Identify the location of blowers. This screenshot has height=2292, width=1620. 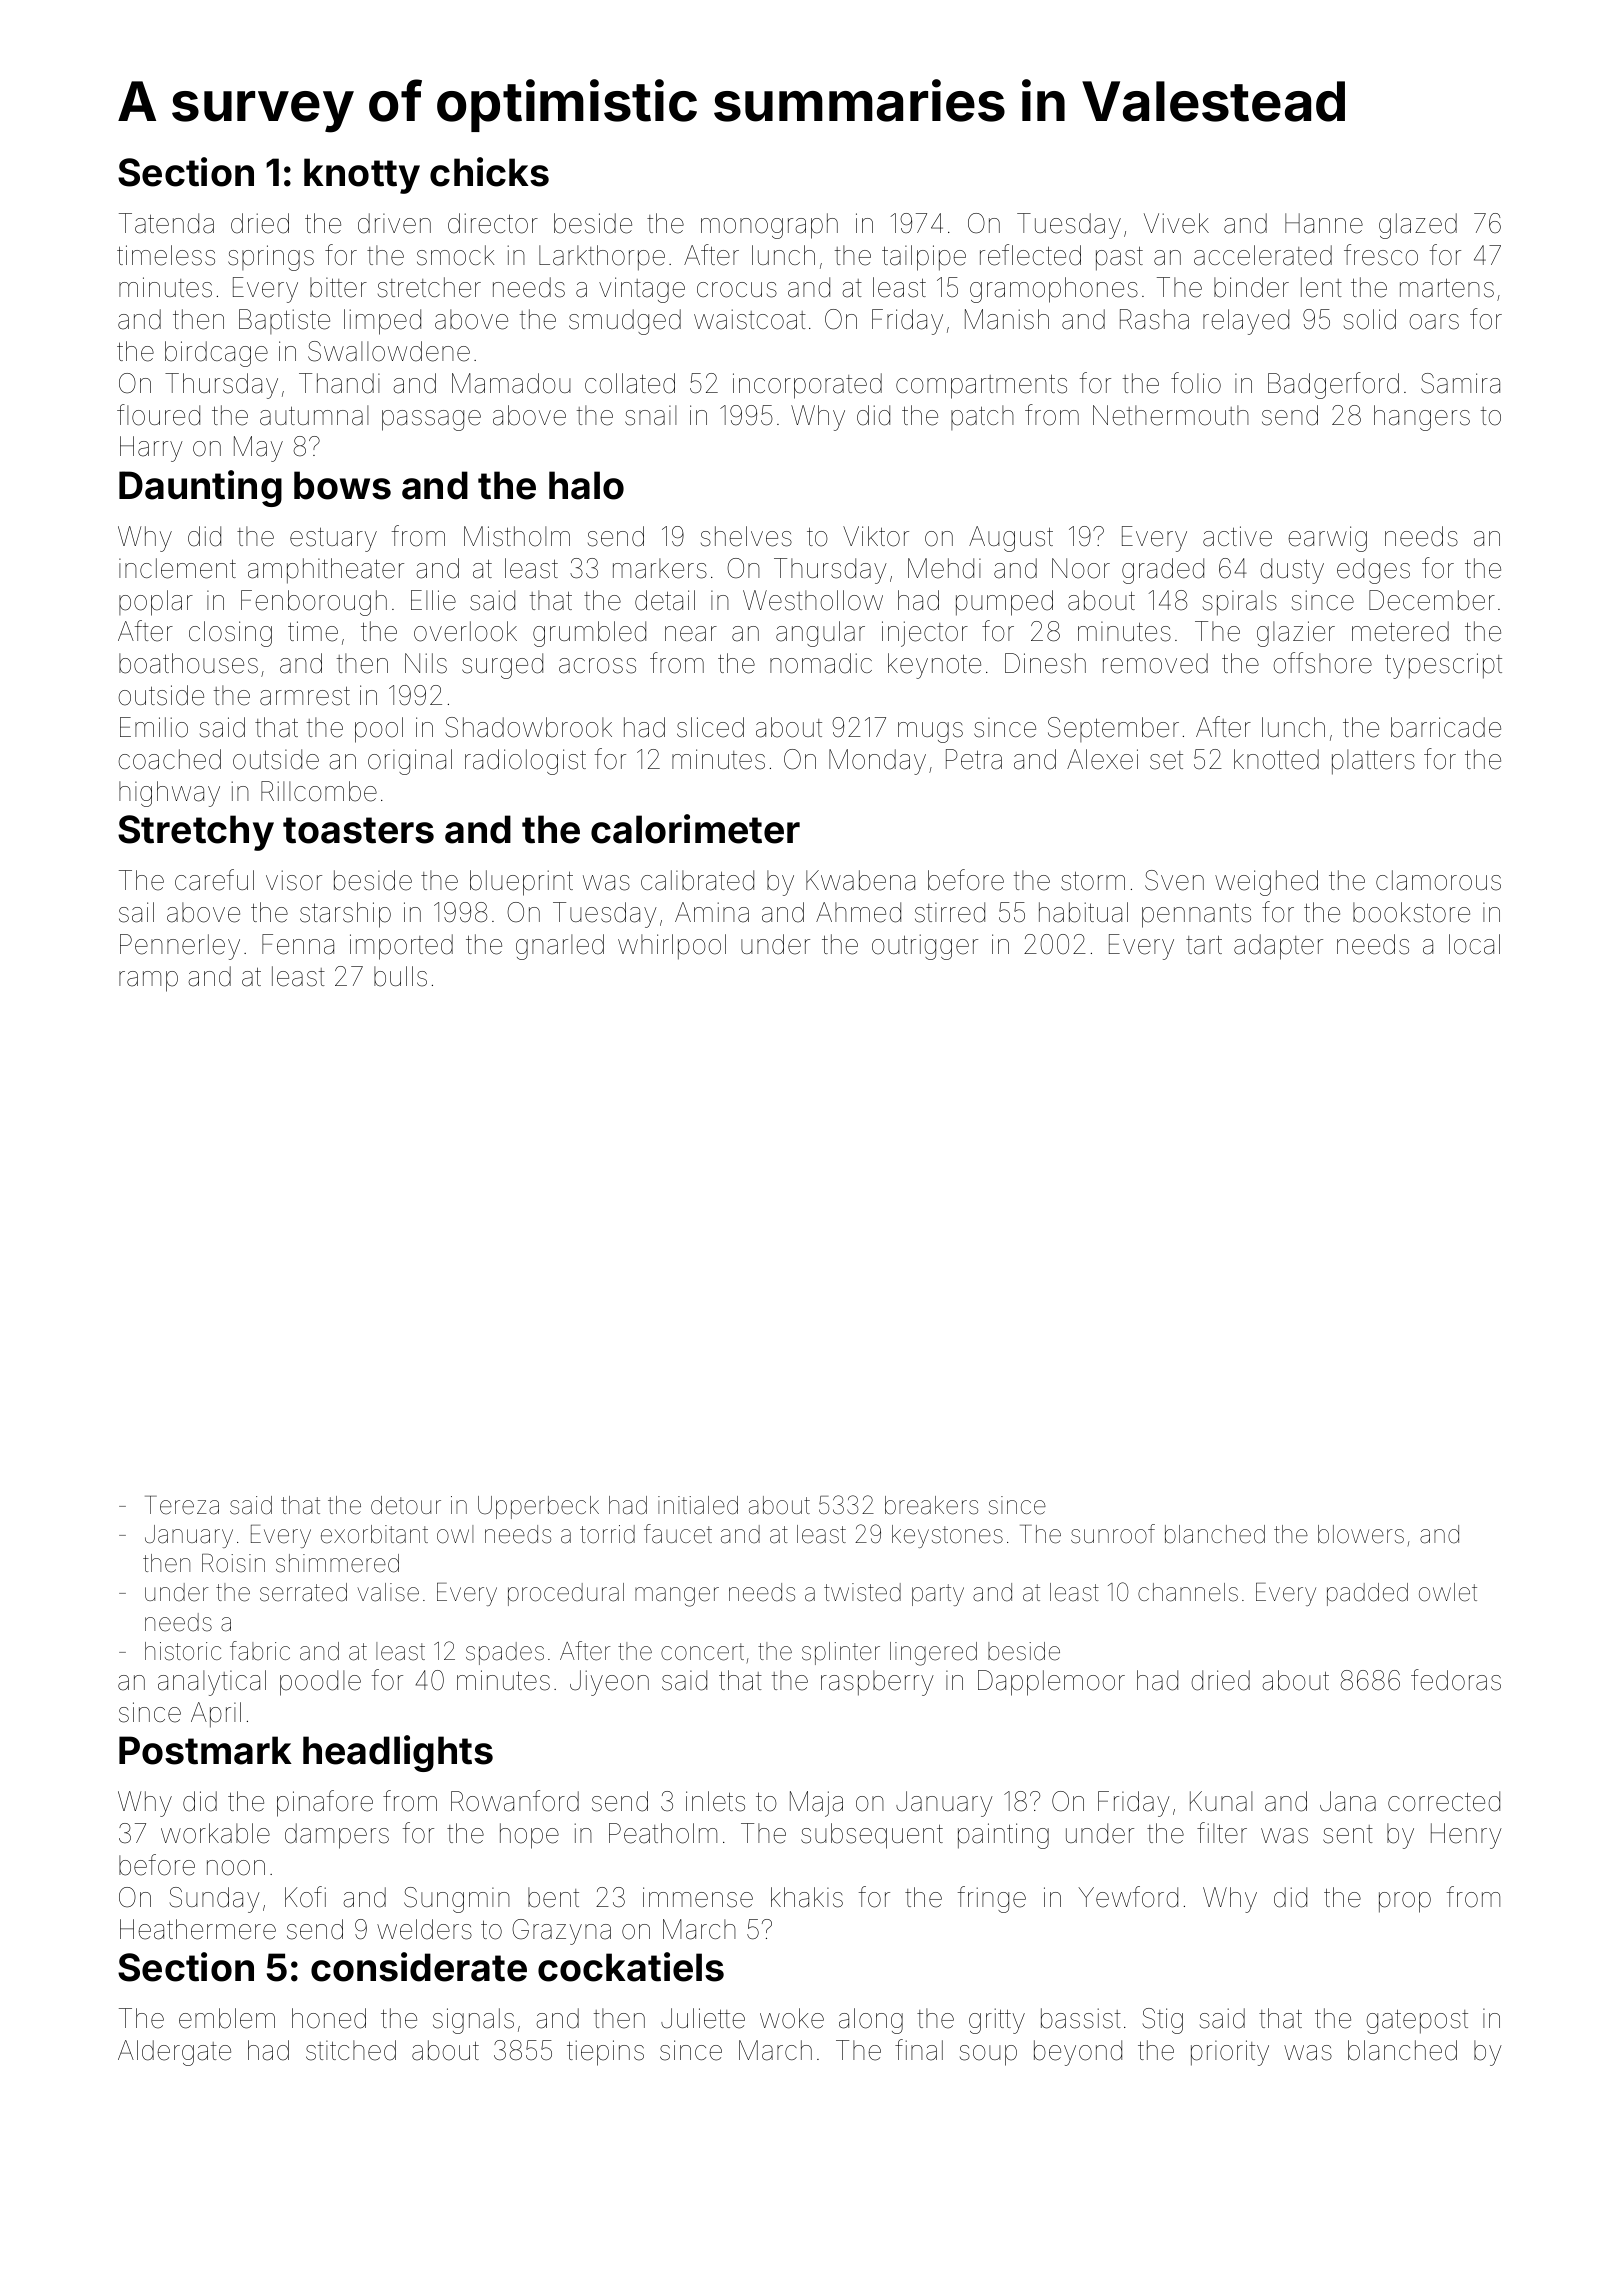
(1361, 1534).
